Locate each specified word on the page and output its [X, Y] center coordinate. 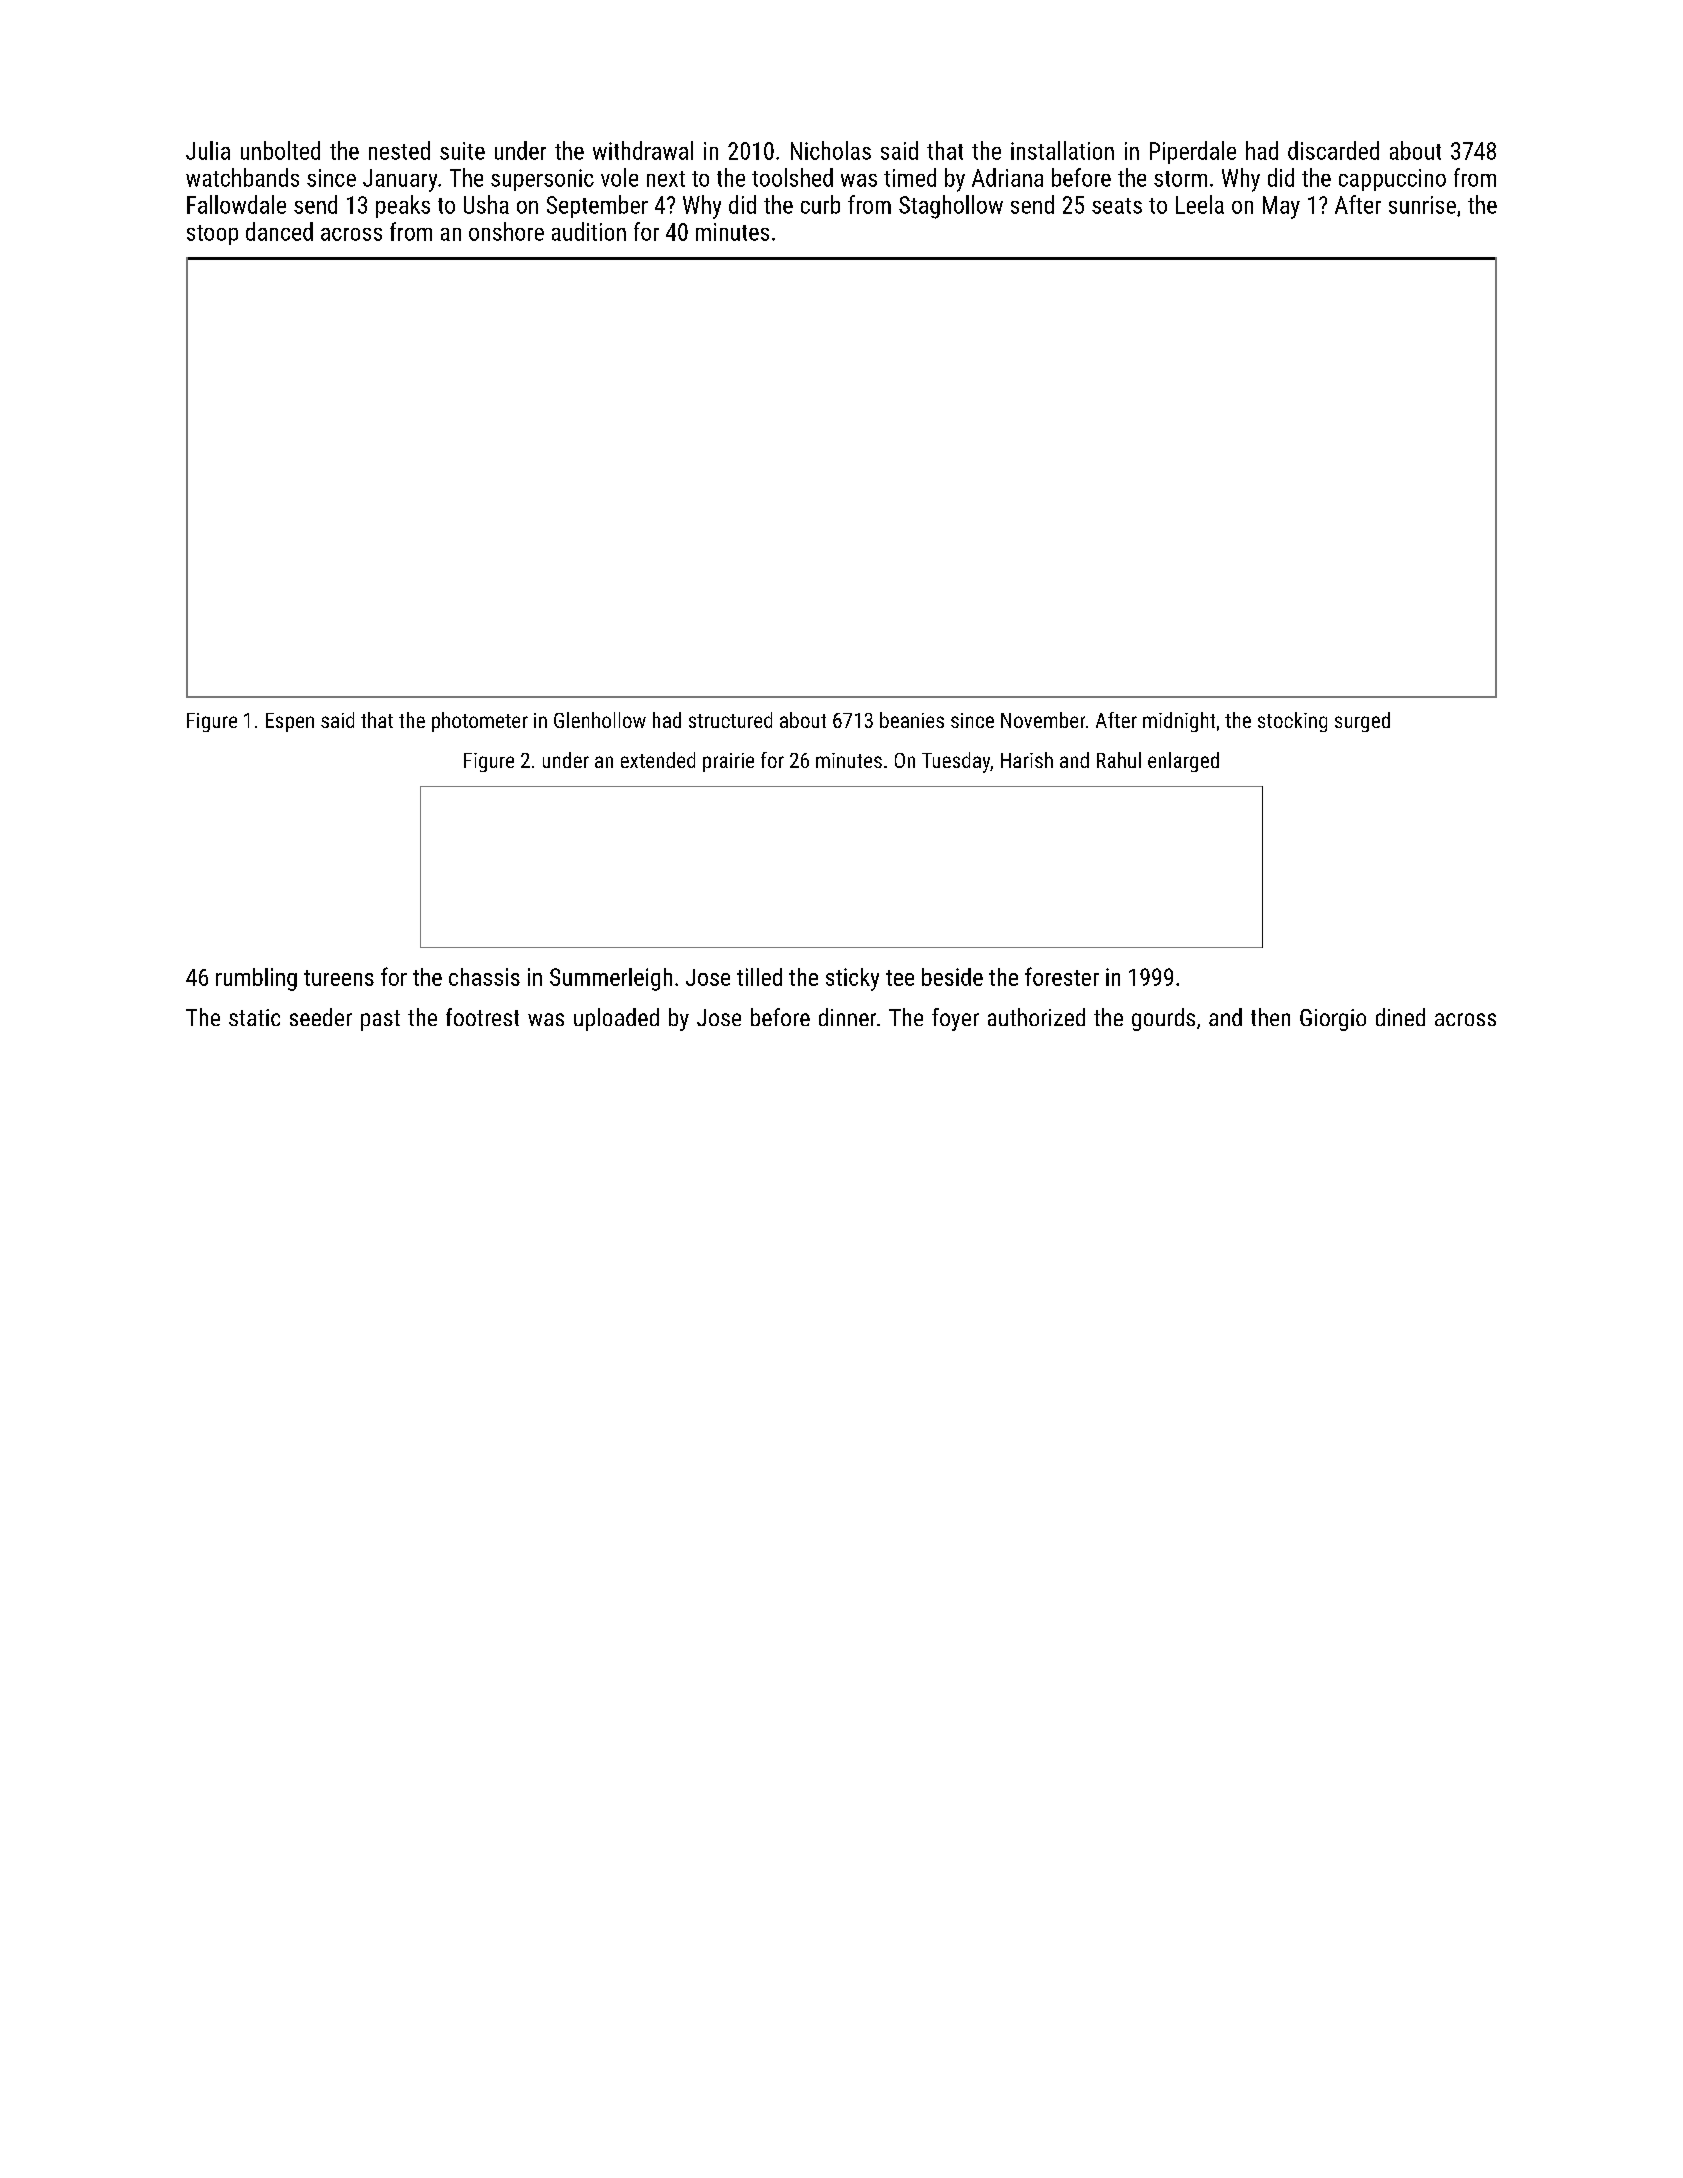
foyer [955, 1019]
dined [1400, 1017]
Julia [208, 150]
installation [1062, 150]
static [254, 1017]
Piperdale [1193, 152]
